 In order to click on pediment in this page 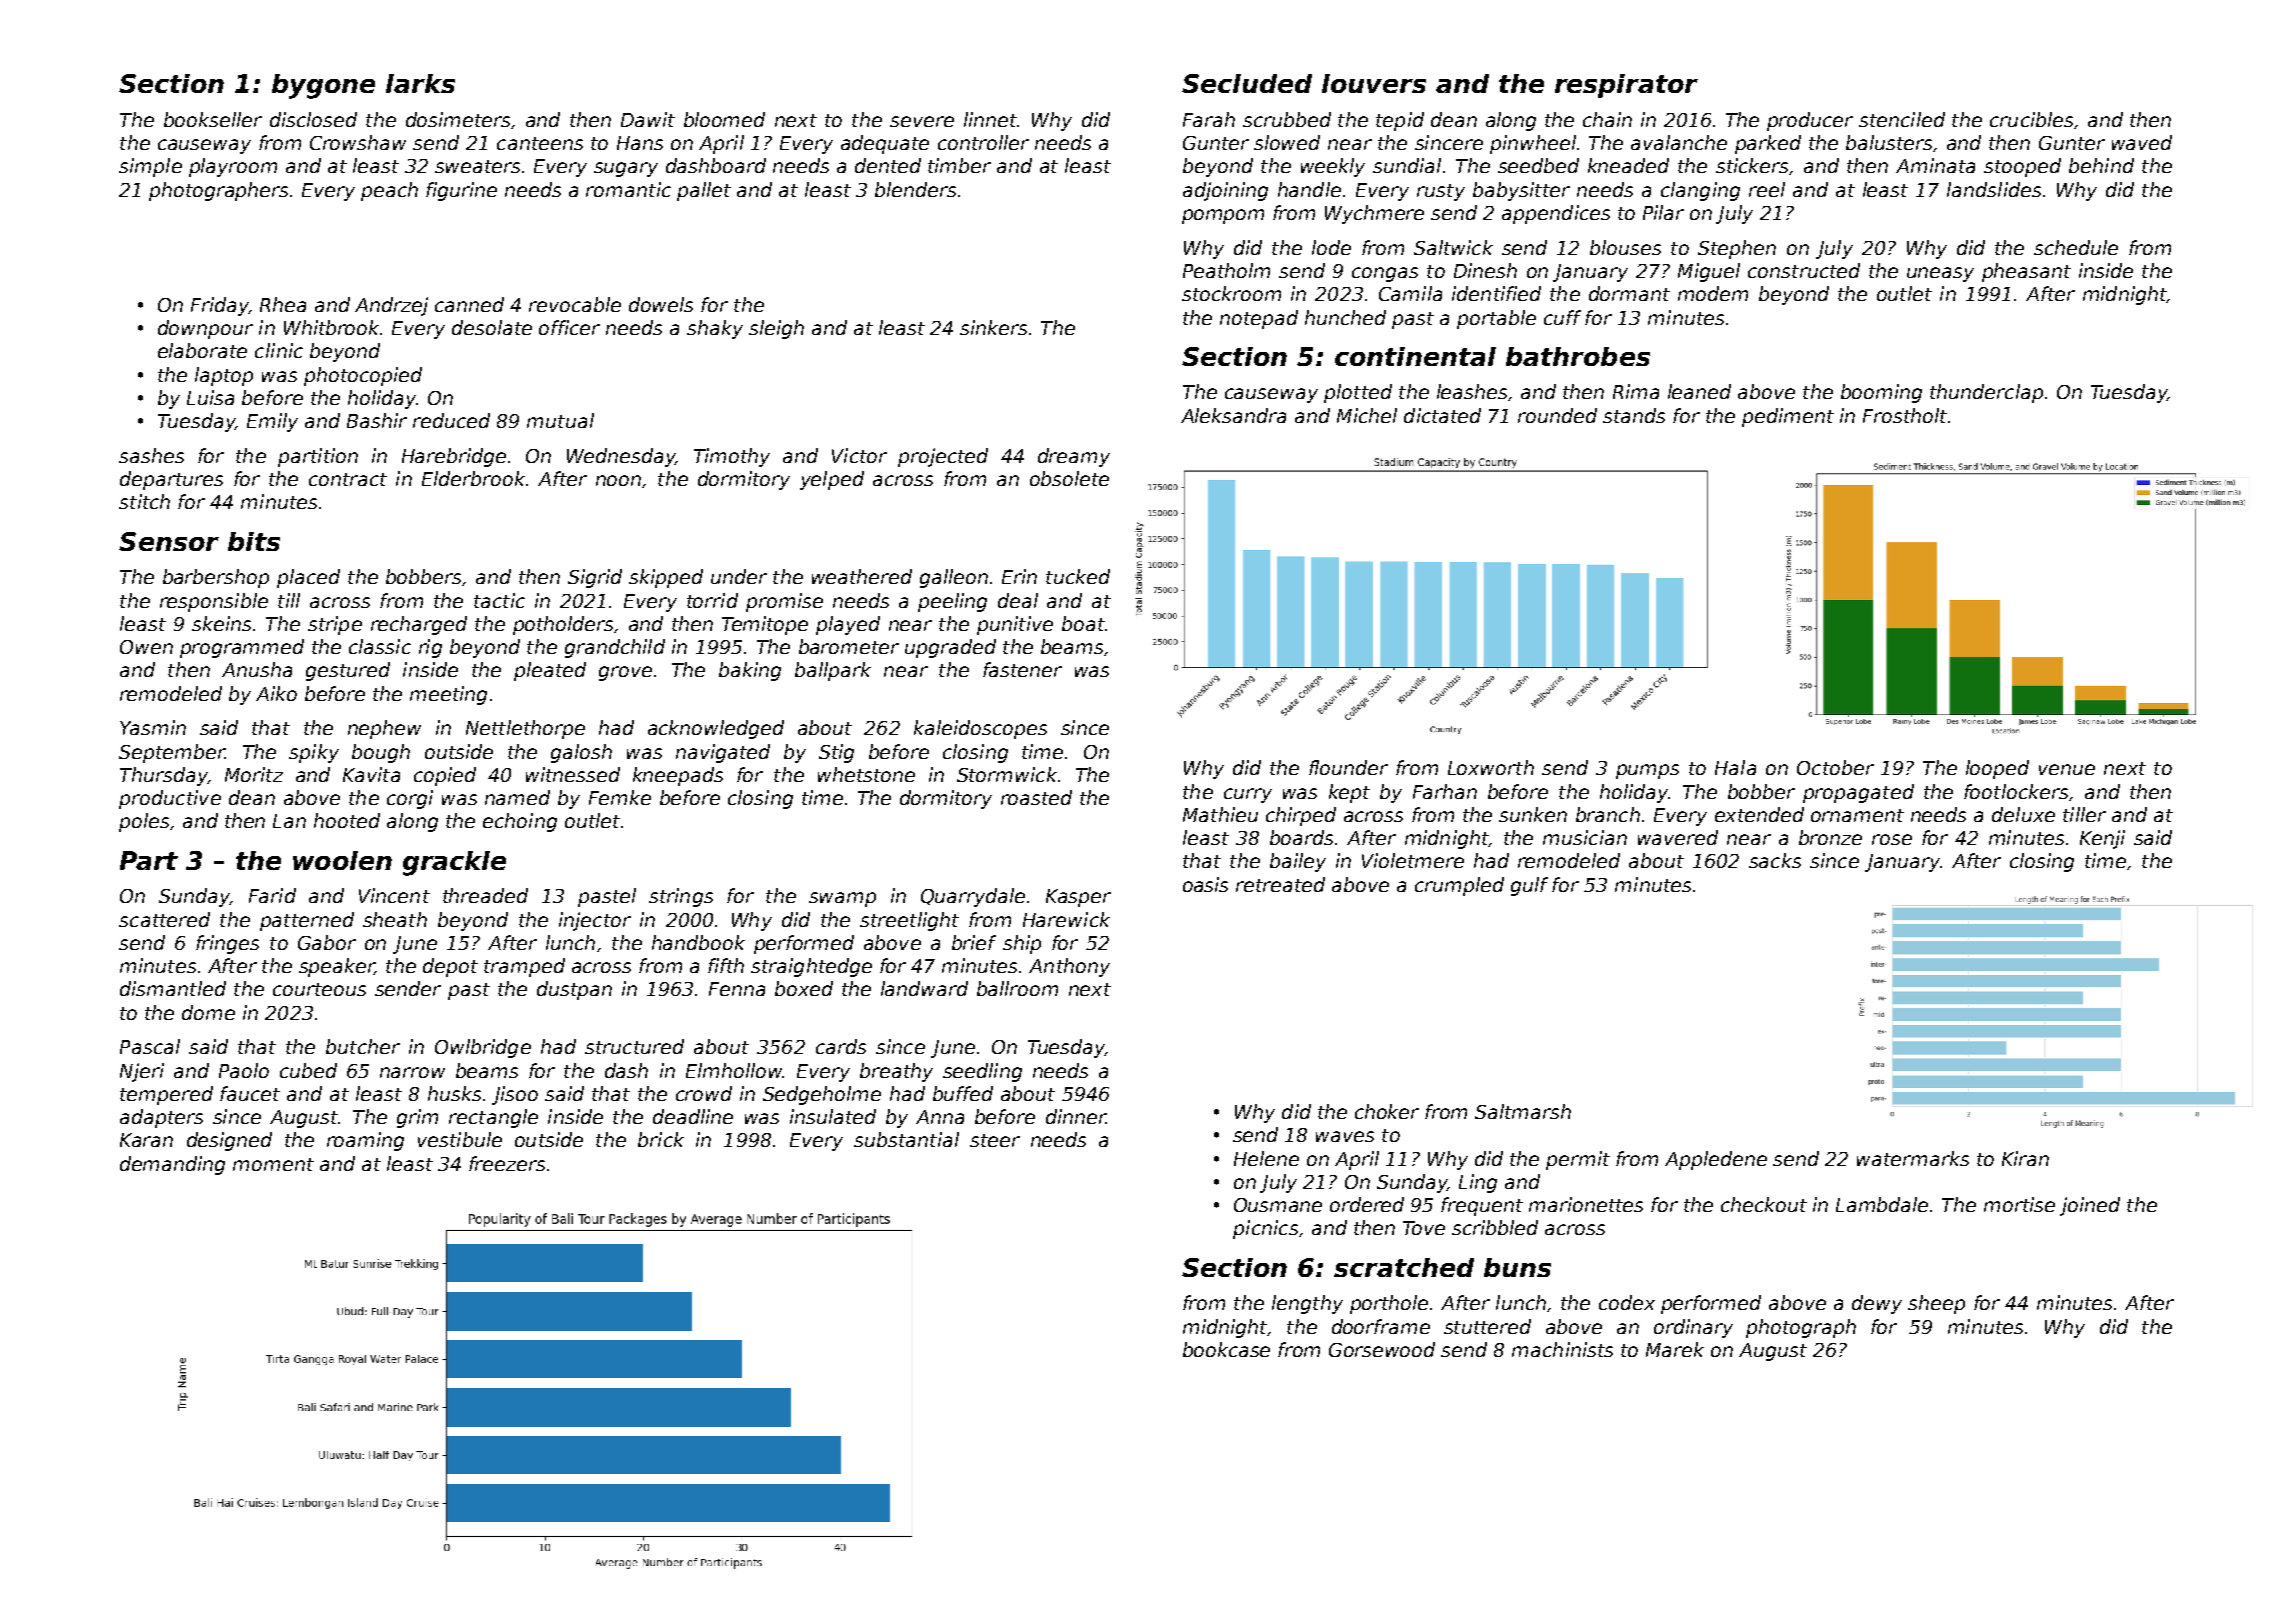, I will do `click(1788, 417)`.
